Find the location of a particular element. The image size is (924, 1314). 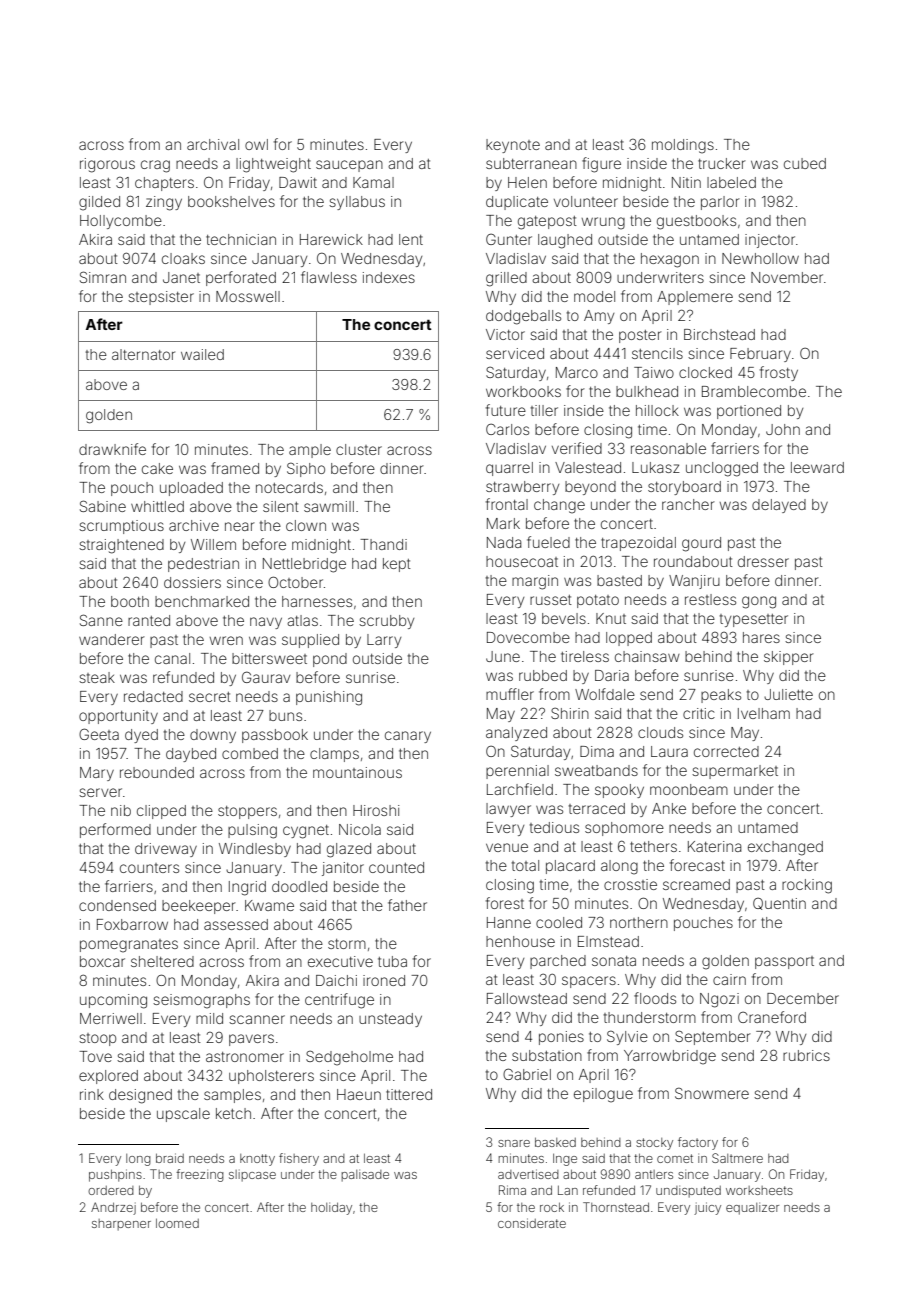

mild is located at coordinates (209, 1018).
